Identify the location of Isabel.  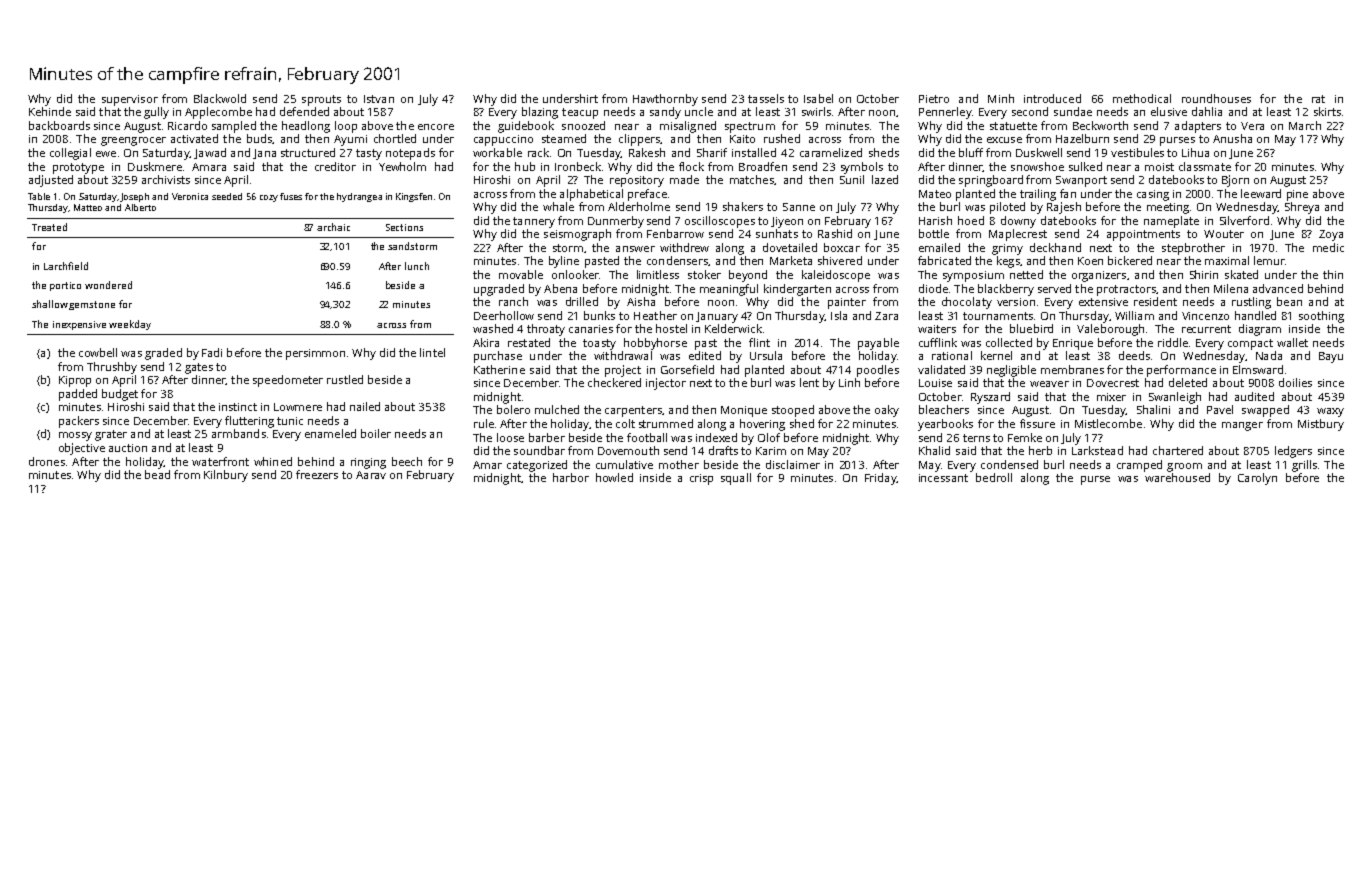
(818, 98).
